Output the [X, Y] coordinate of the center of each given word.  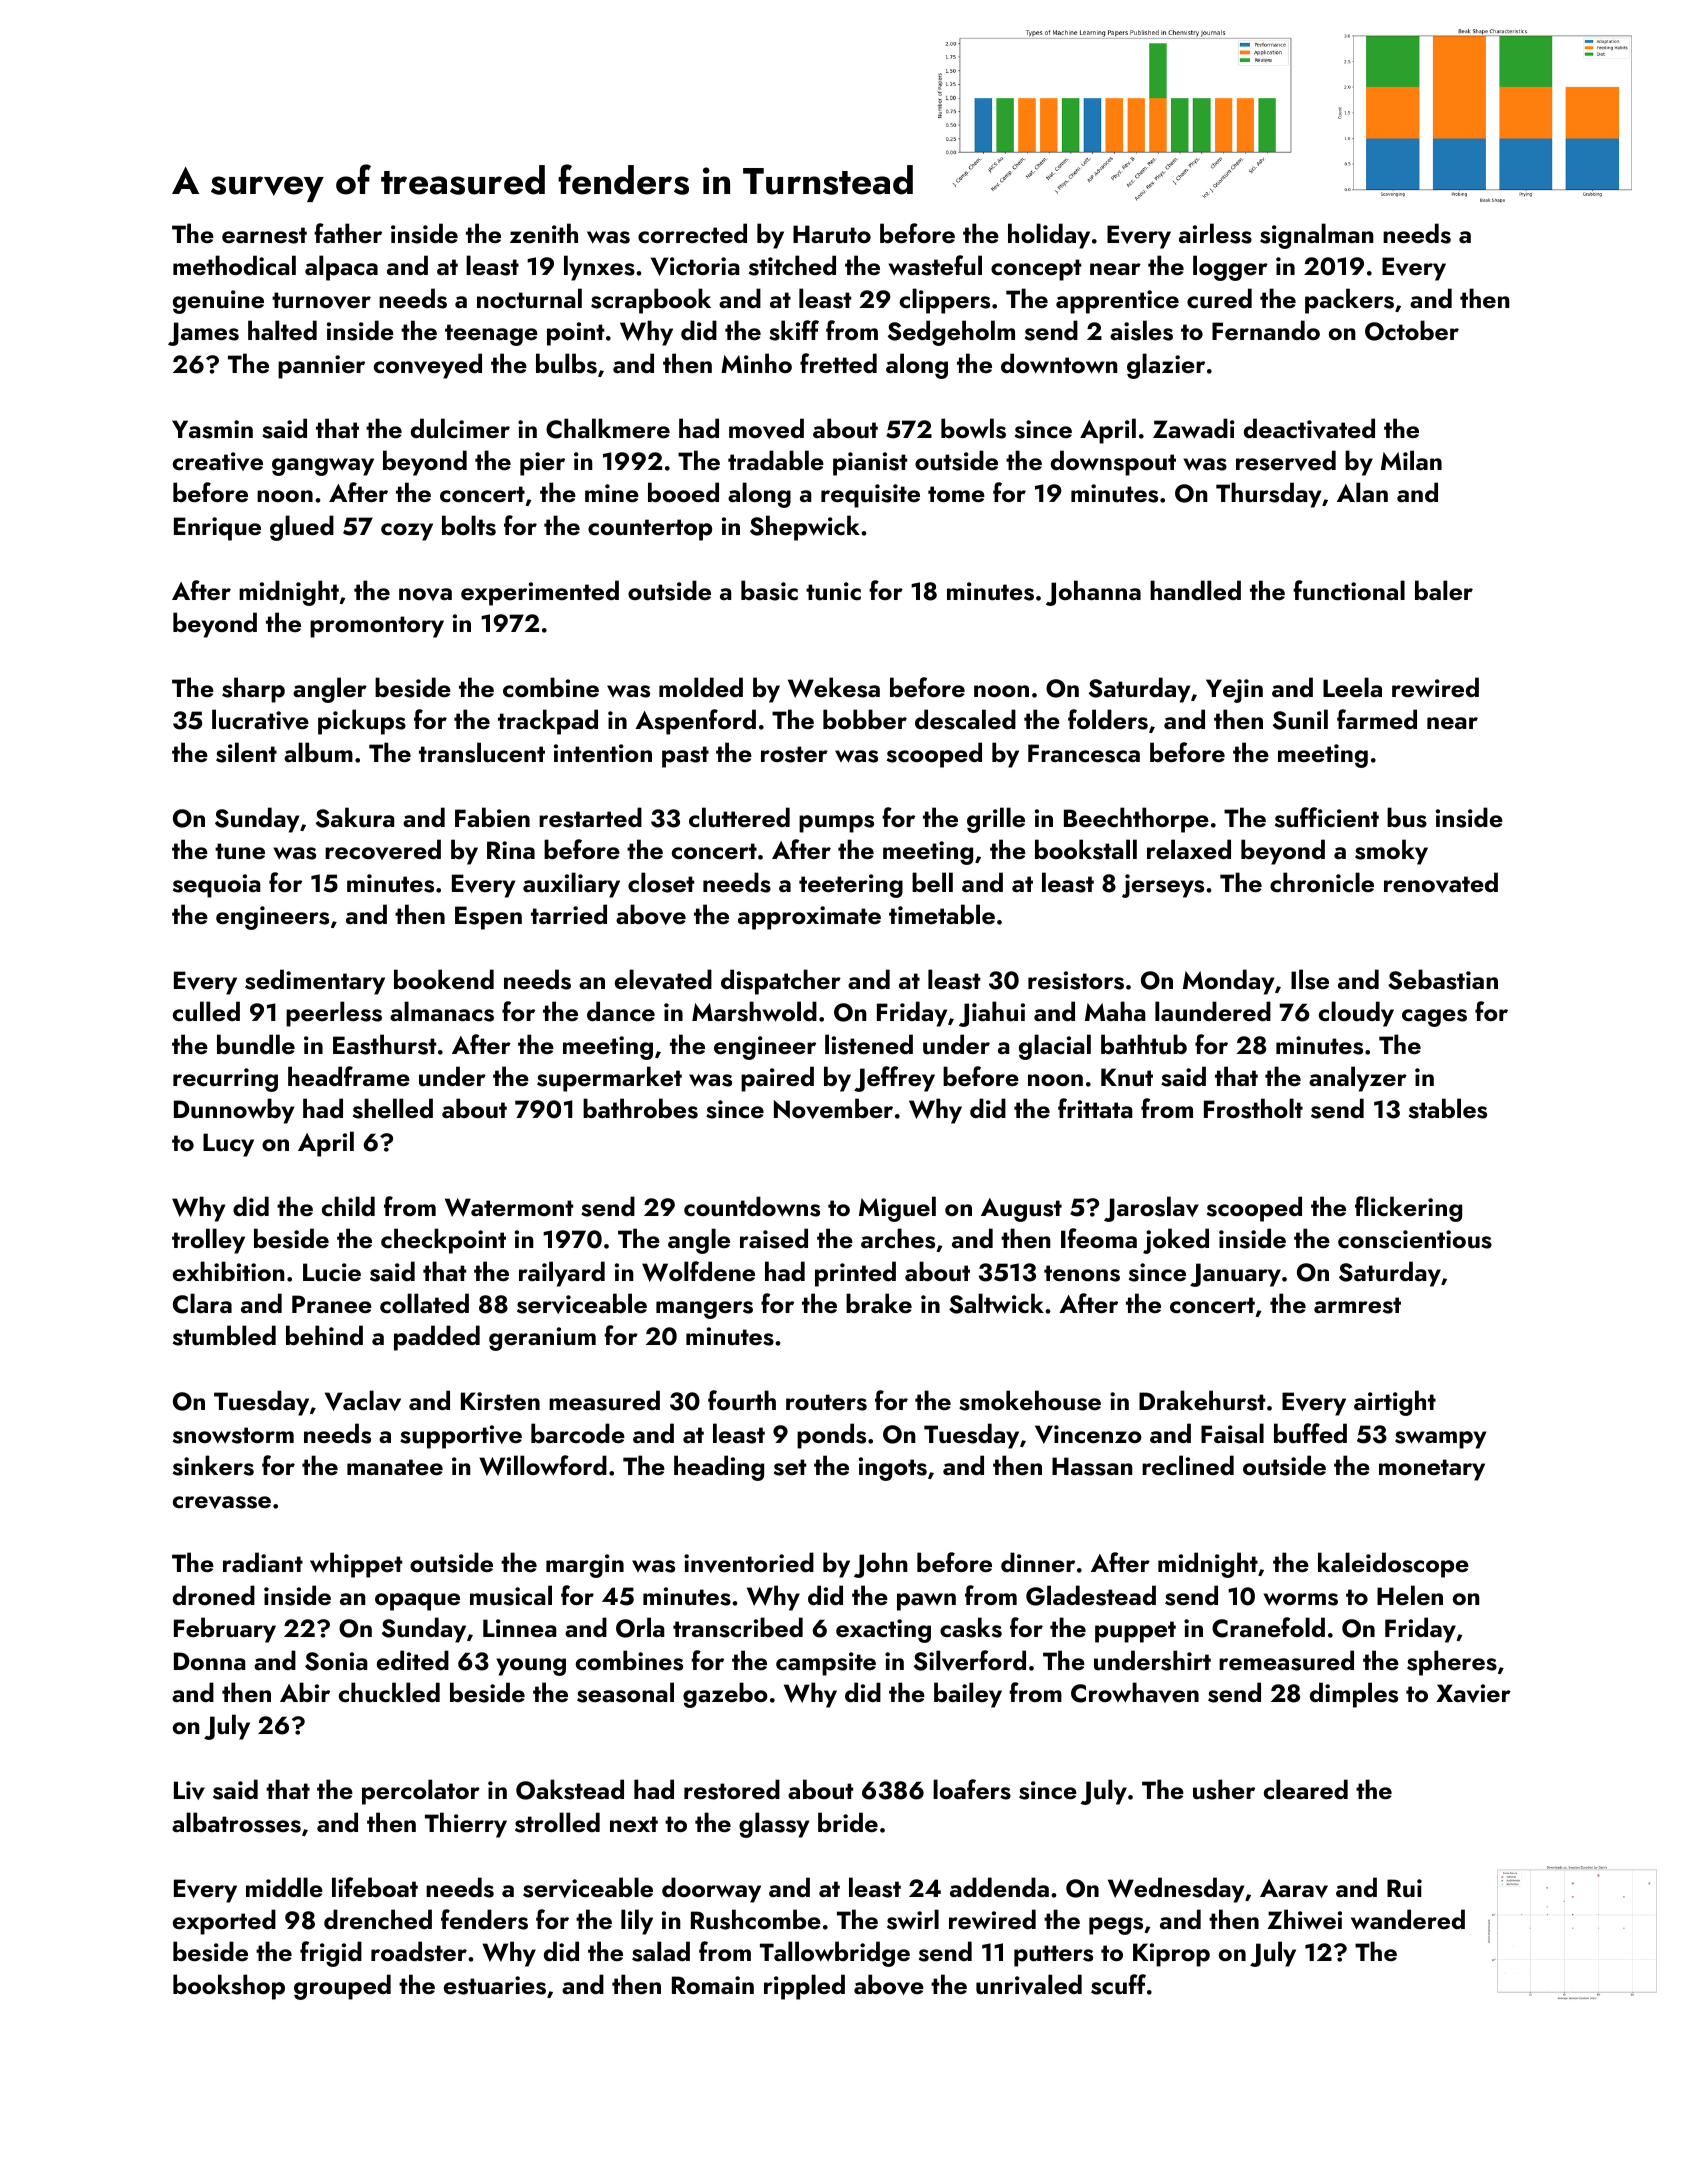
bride [848, 1822]
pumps [836, 824]
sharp [253, 690]
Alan [1362, 492]
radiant [263, 1562]
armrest [1357, 1305]
